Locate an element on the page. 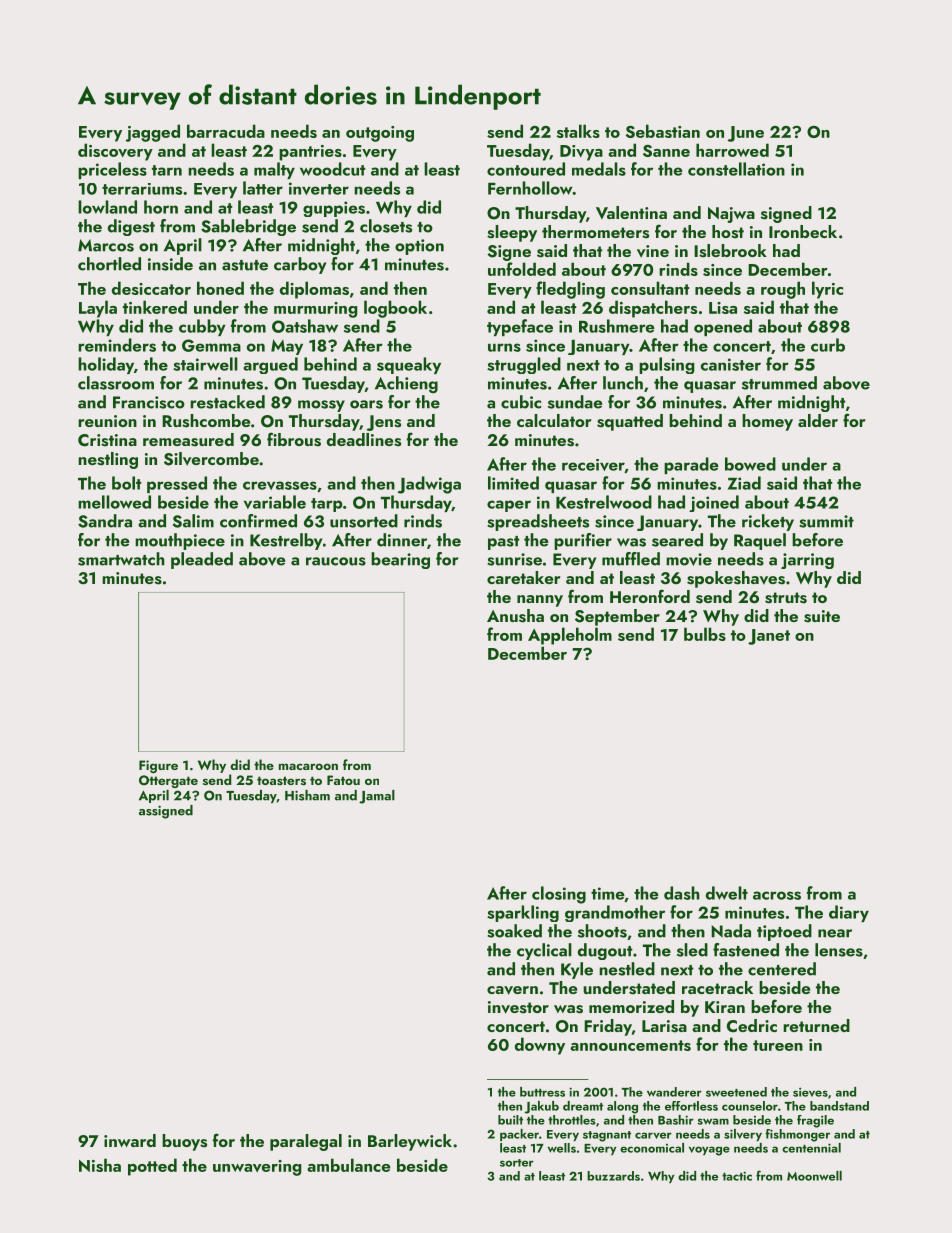 This document has width=952, height=1233. urns is located at coordinates (504, 347).
